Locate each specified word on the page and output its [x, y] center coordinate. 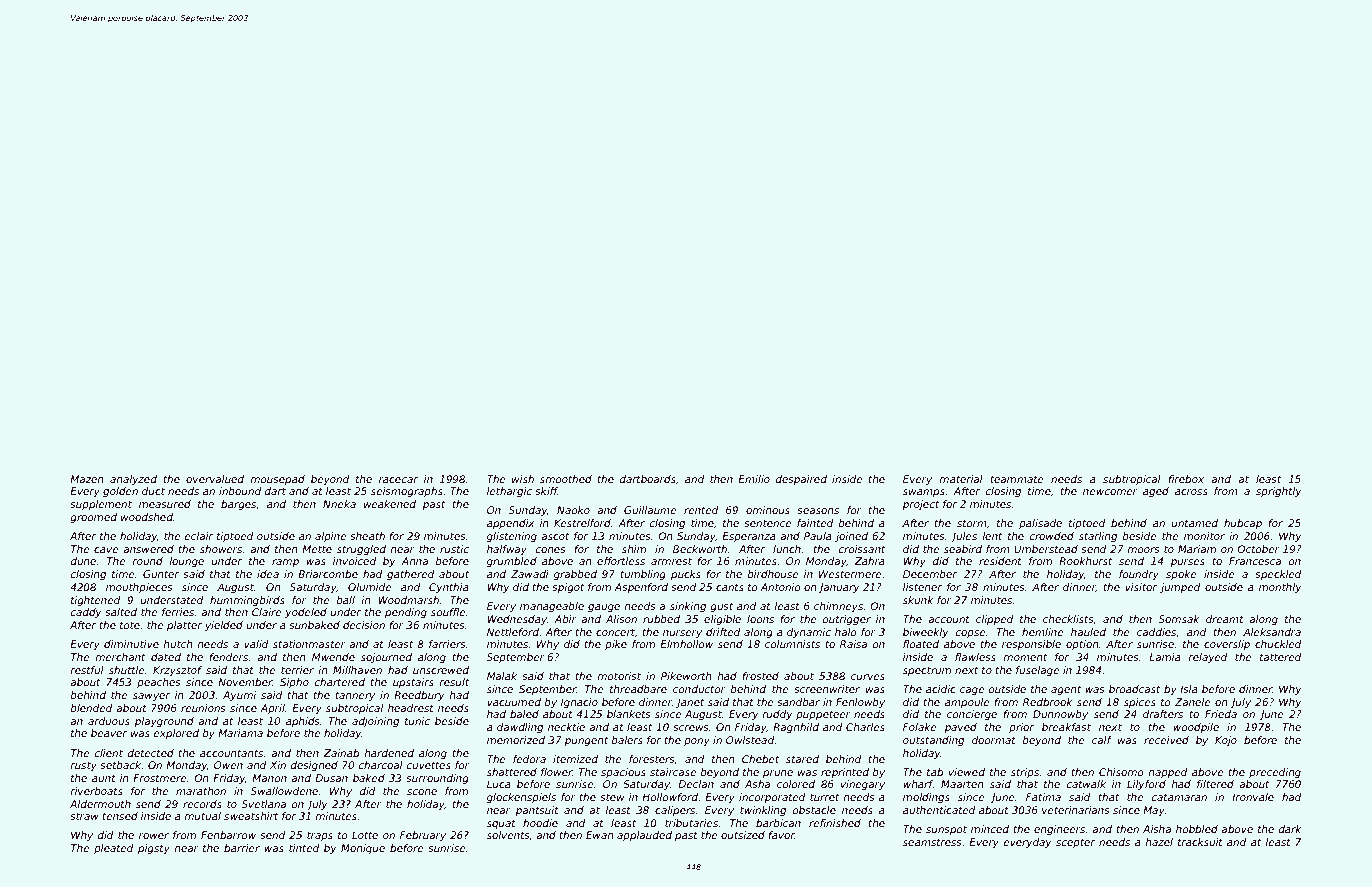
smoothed [566, 479]
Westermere [850, 574]
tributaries [691, 823]
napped [1168, 773]
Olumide [370, 587]
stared [802, 759]
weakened [390, 504]
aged [1156, 492]
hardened [389, 753]
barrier [242, 848]
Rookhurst [1086, 561]
